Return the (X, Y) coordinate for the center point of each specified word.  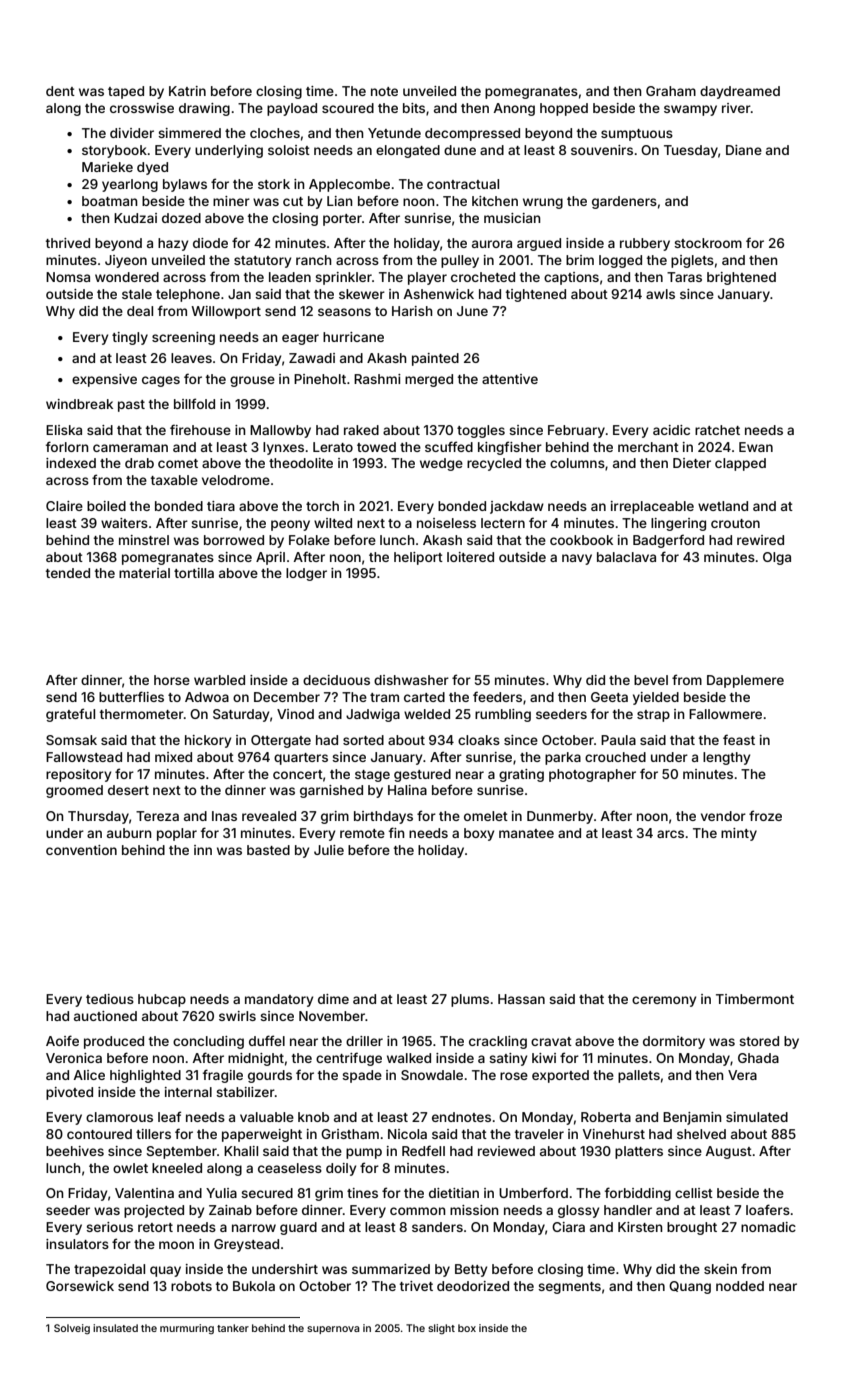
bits (414, 108)
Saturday (241, 715)
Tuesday (691, 151)
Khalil (241, 1151)
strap (653, 716)
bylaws (185, 185)
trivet (416, 1286)
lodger (306, 574)
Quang (690, 1287)
